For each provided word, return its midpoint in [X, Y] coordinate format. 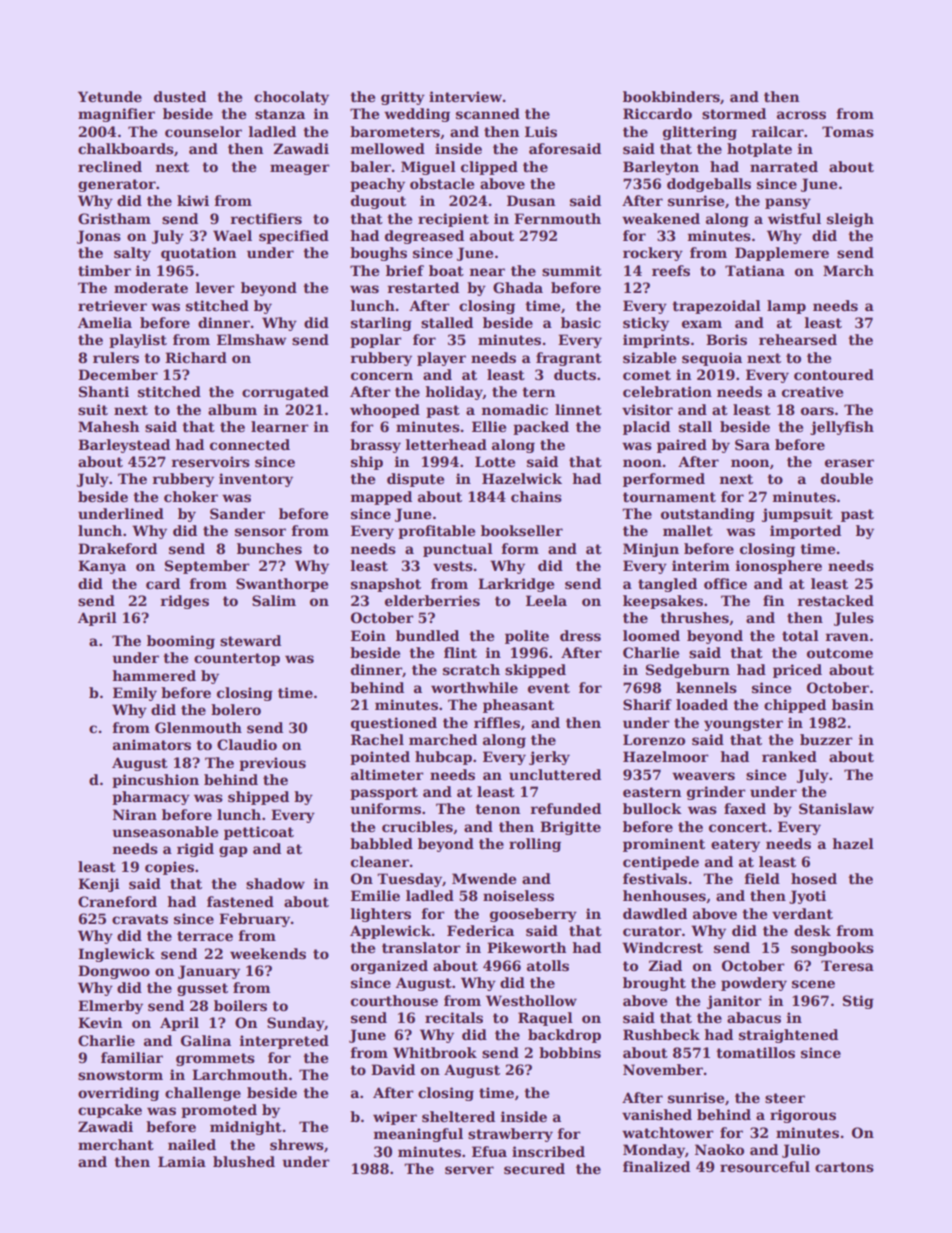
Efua [489, 1151]
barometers [395, 131]
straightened [788, 1036]
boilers [240, 1005]
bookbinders [671, 96]
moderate [151, 287]
